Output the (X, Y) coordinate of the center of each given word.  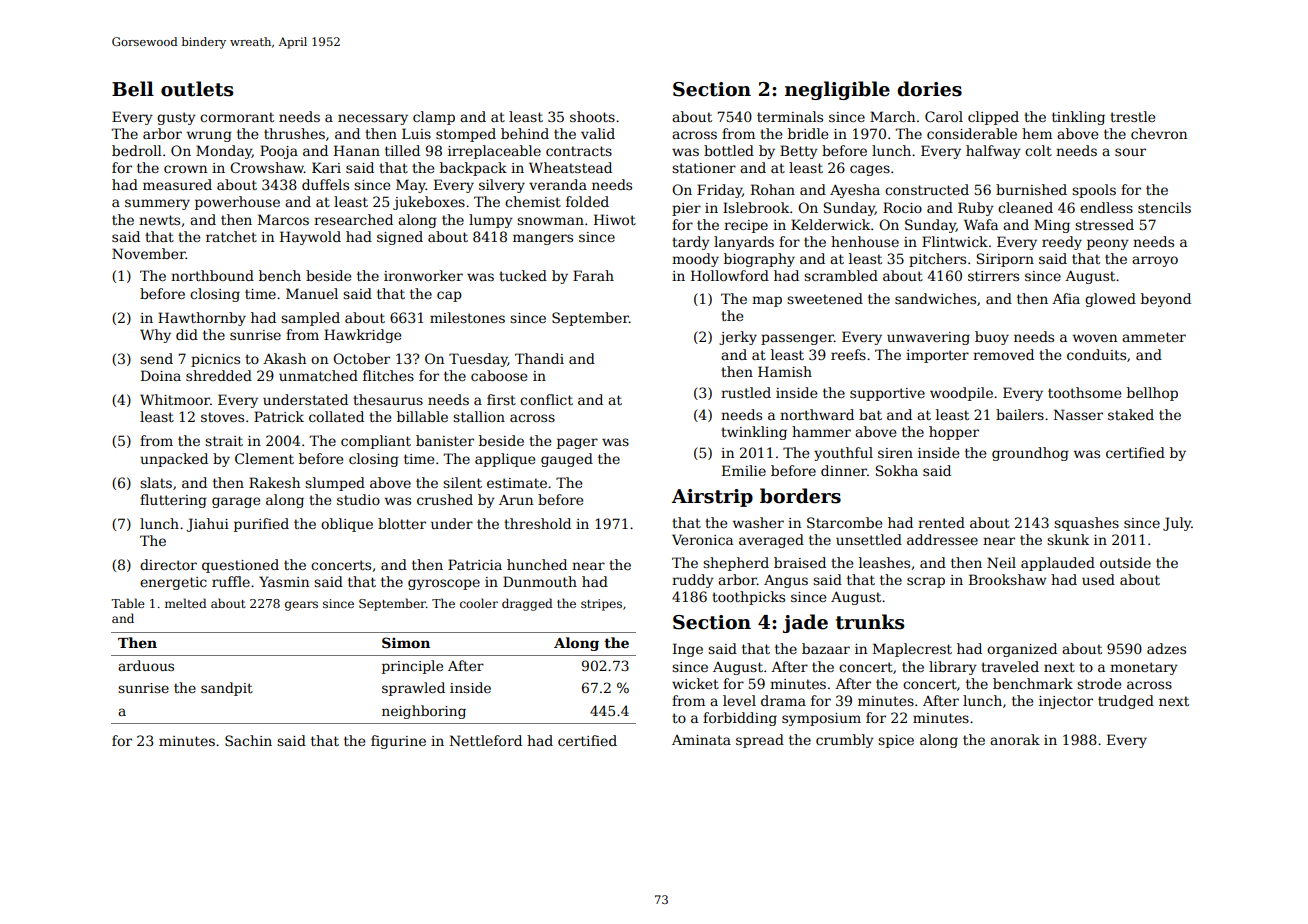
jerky (738, 338)
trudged (1126, 702)
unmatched (318, 375)
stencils (1164, 207)
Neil (1001, 562)
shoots (592, 116)
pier (686, 209)
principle (412, 667)
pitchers (937, 260)
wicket (695, 683)
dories (929, 89)
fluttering (173, 501)
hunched (537, 564)
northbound (212, 275)
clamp (434, 118)
